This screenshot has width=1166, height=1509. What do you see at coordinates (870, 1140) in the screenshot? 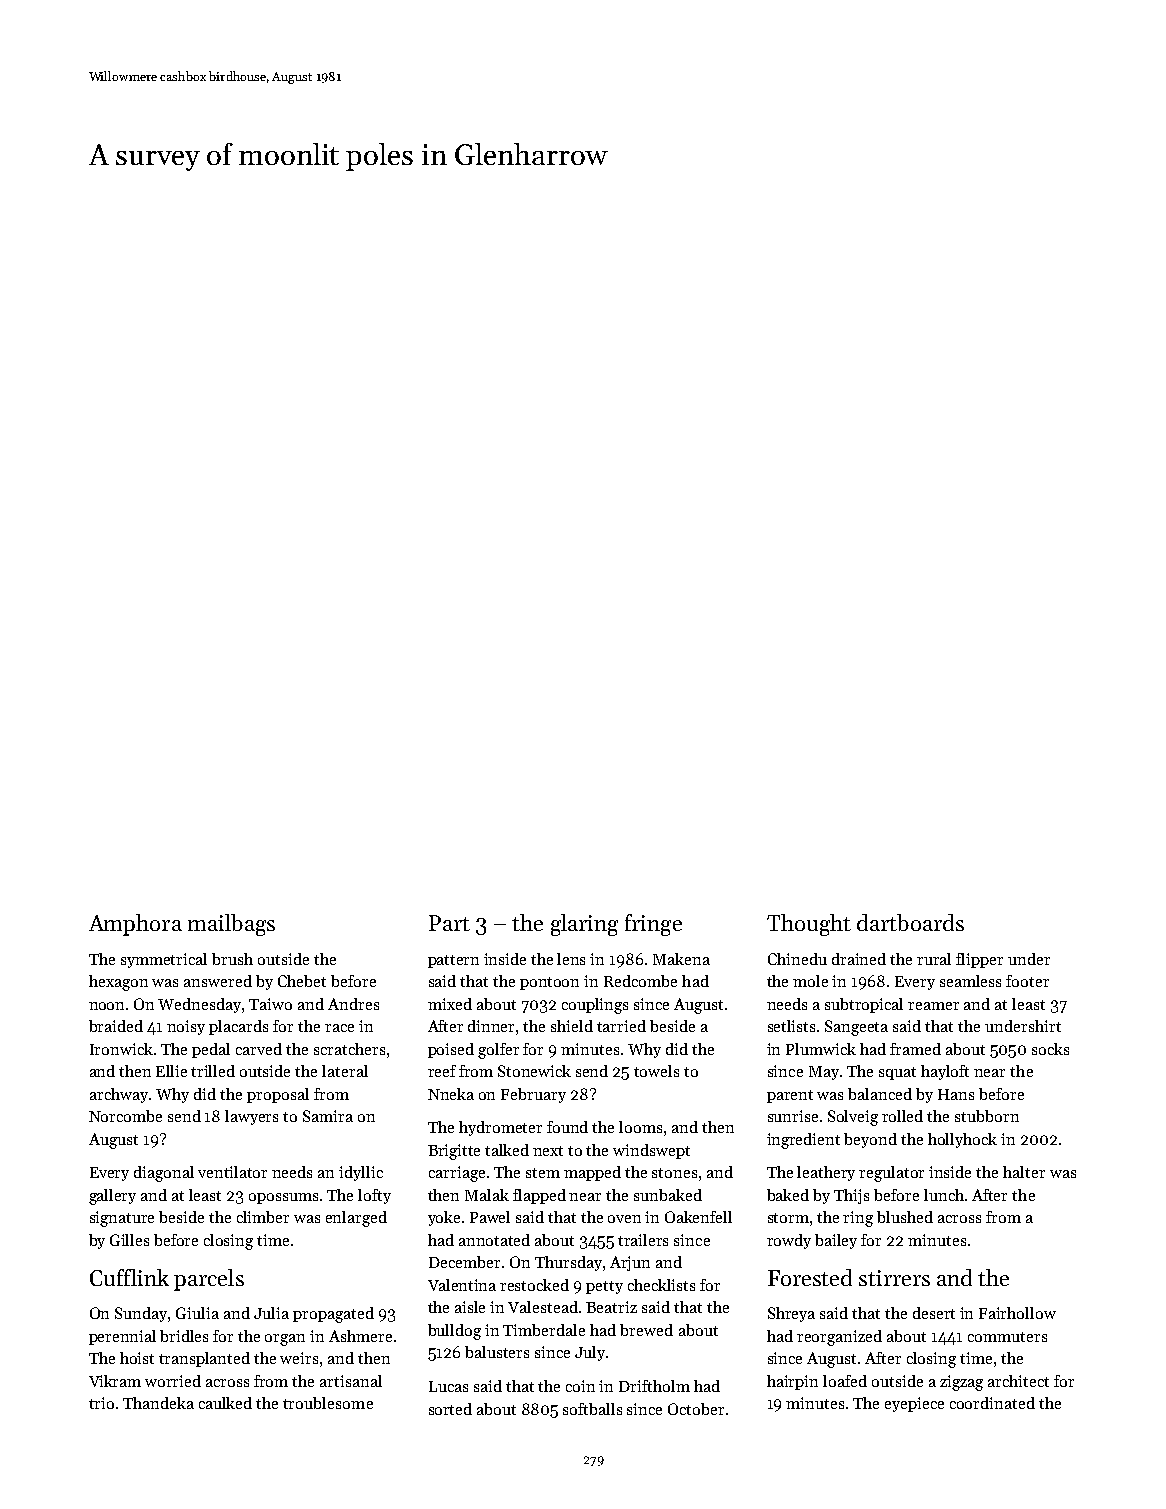
I see `beyond` at bounding box center [870, 1140].
